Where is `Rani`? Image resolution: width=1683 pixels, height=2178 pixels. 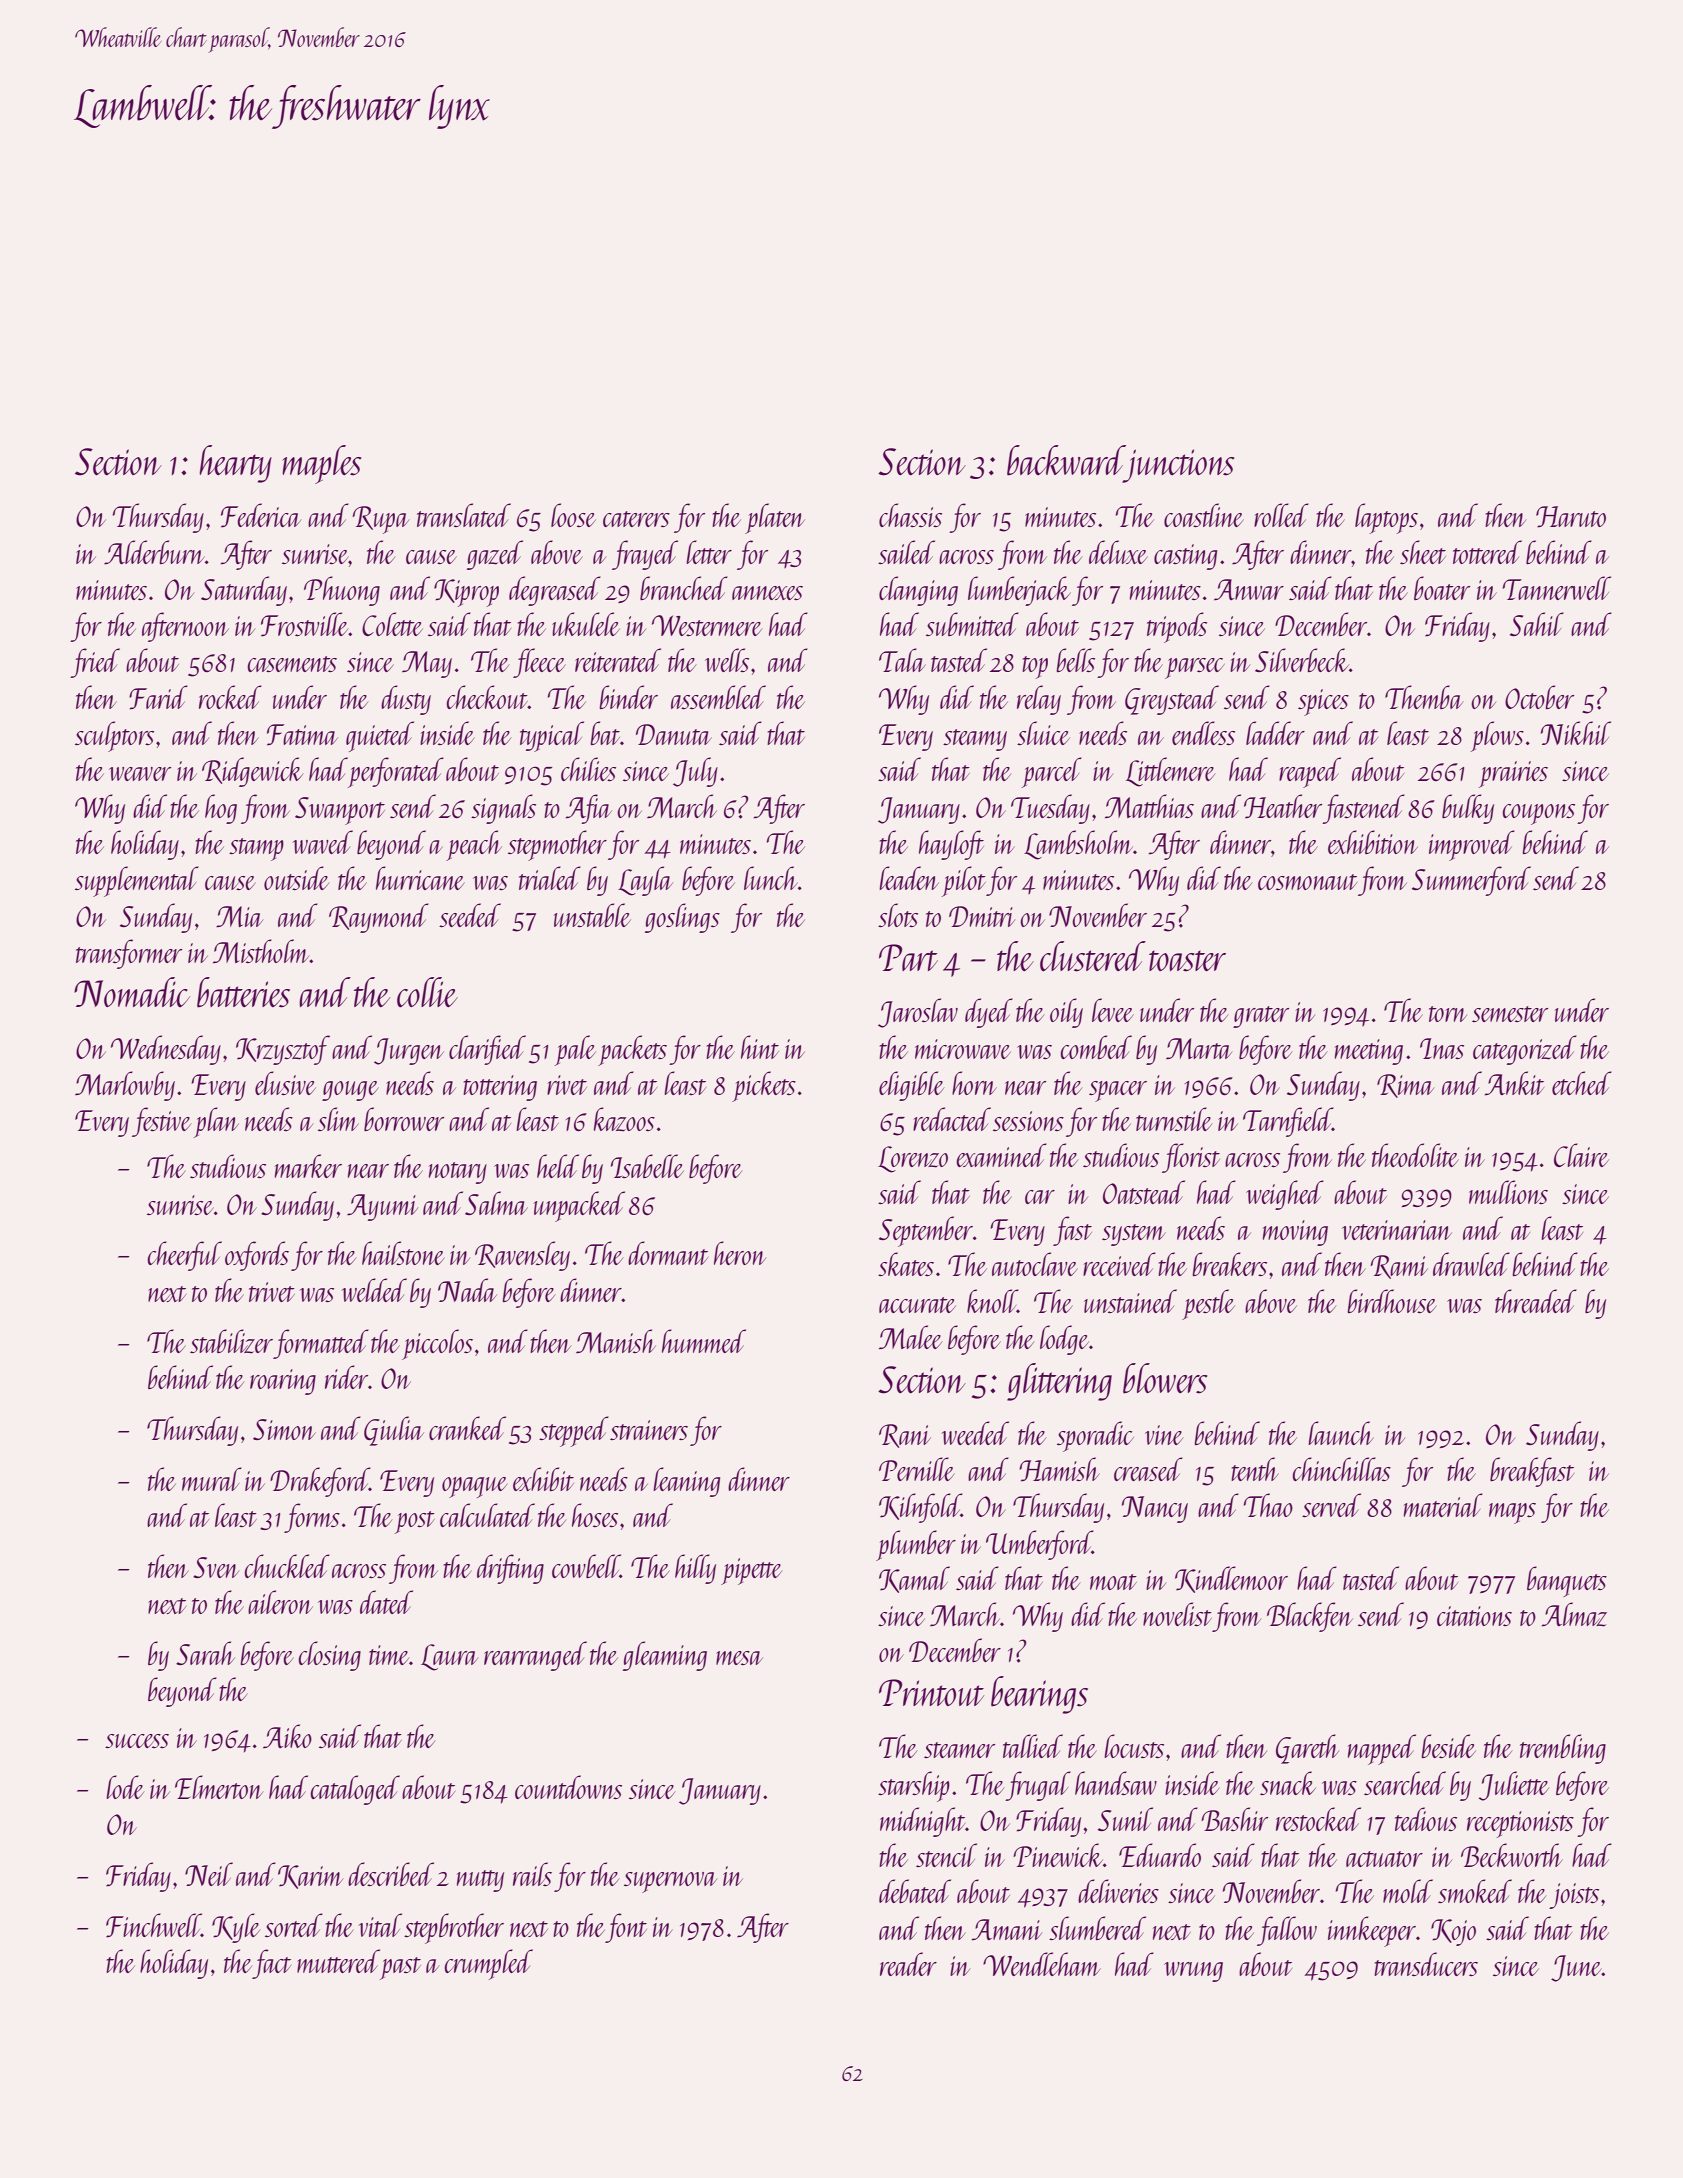
Rani is located at coordinates (905, 1436).
